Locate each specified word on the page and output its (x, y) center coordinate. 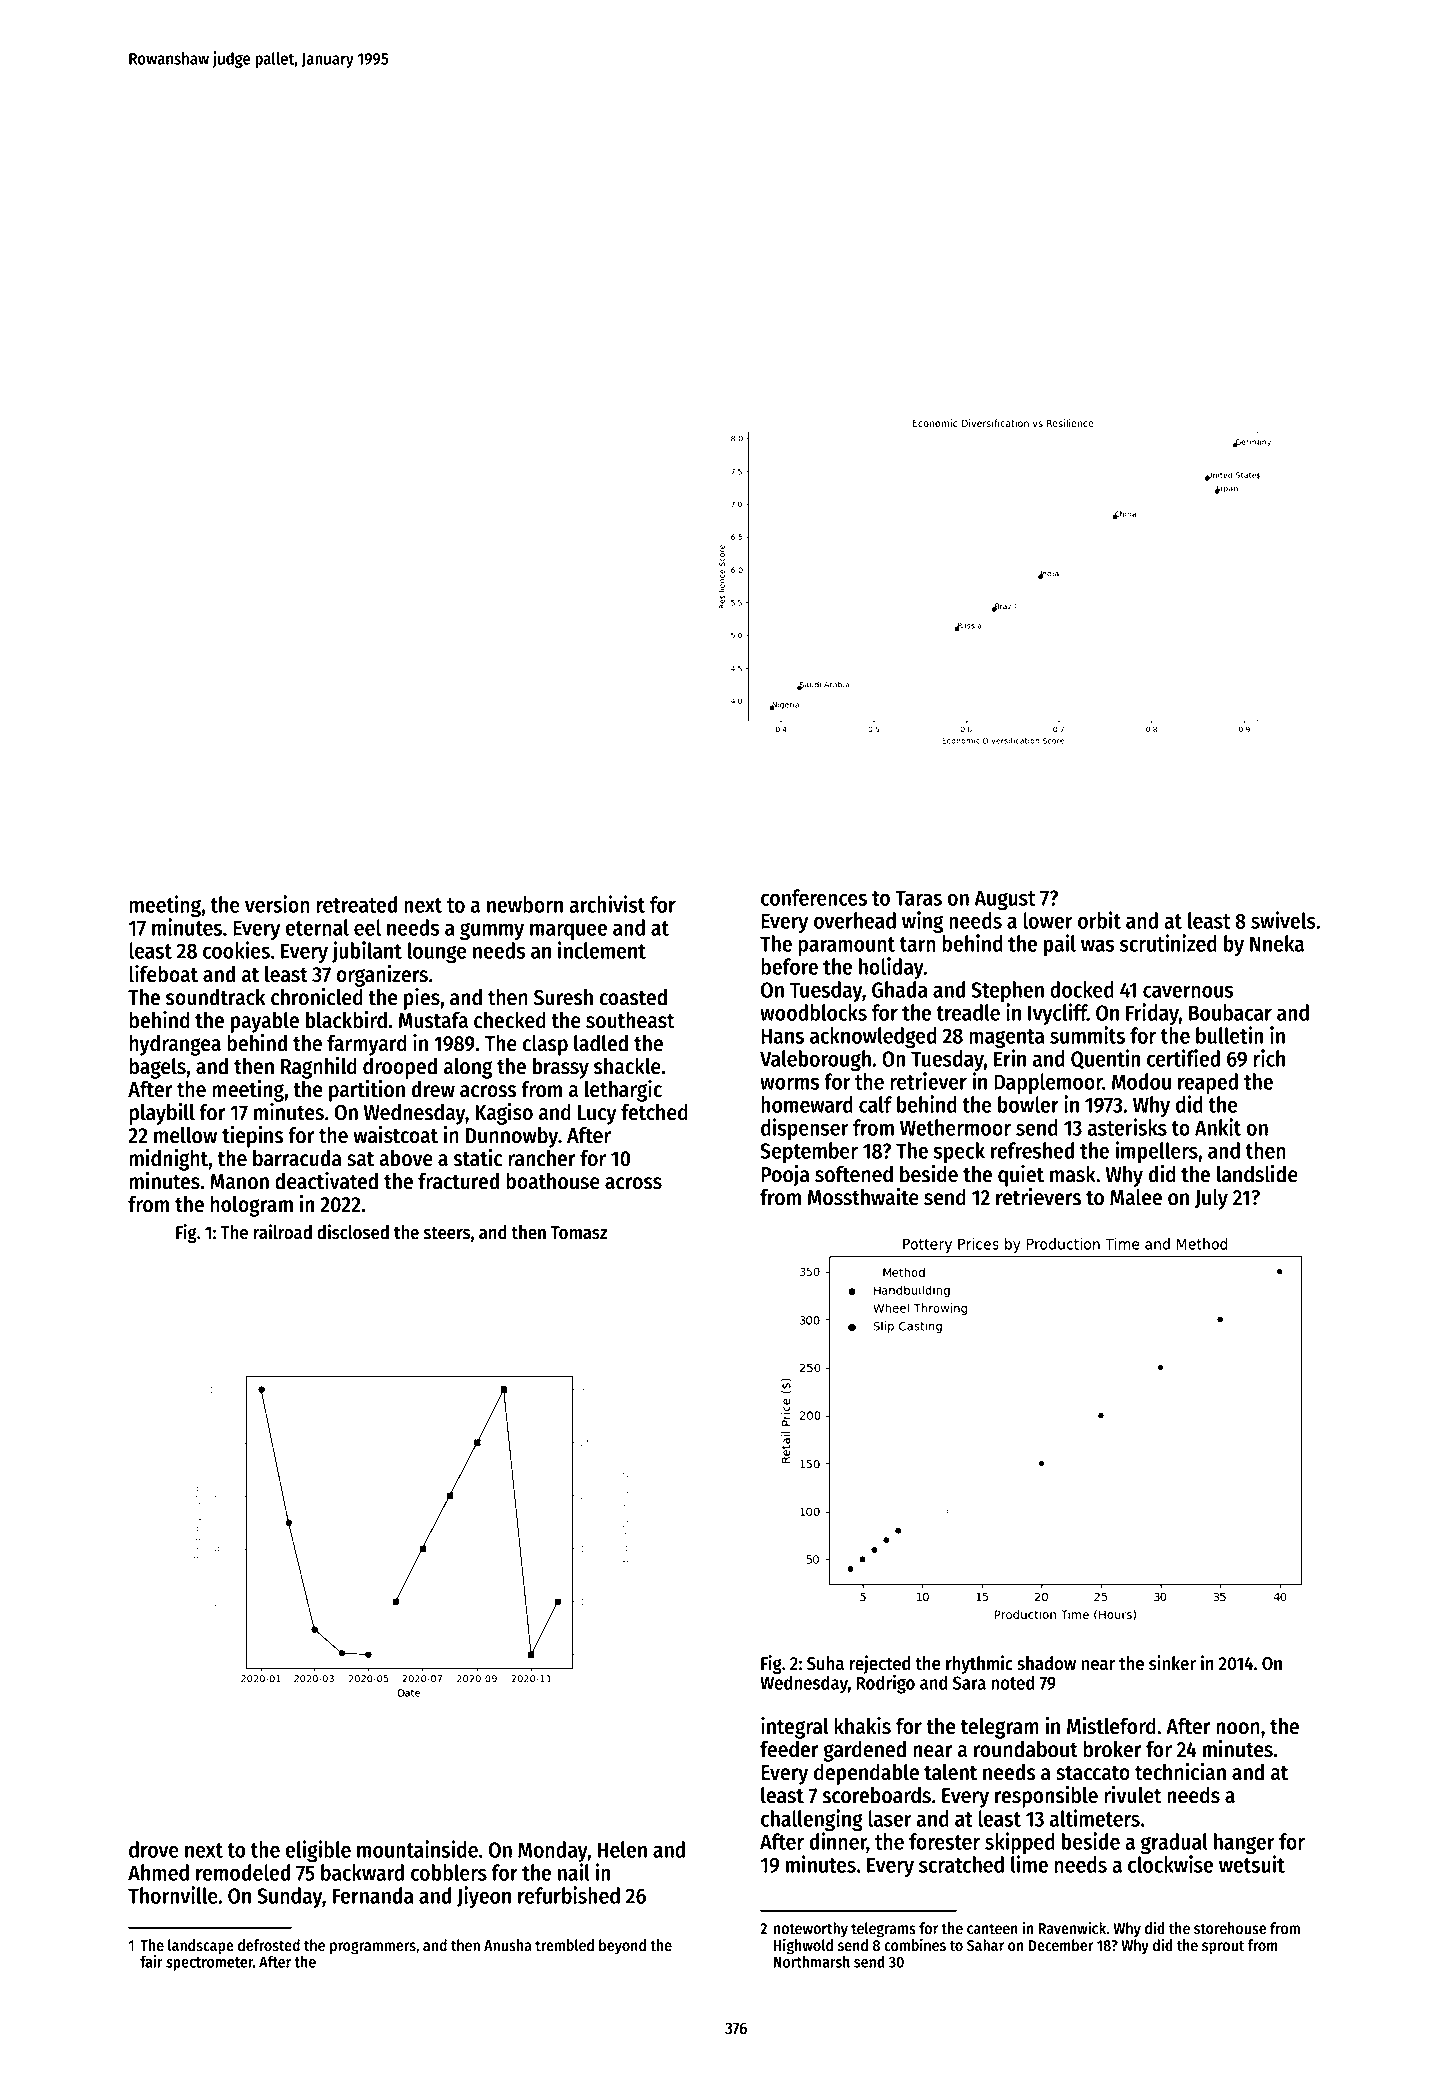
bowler (1028, 1104)
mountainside (417, 1849)
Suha (825, 1663)
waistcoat (395, 1135)
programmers (373, 1948)
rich (1269, 1058)
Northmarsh (812, 1961)
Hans (782, 1036)
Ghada (900, 989)
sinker (1172, 1663)
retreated (356, 904)
